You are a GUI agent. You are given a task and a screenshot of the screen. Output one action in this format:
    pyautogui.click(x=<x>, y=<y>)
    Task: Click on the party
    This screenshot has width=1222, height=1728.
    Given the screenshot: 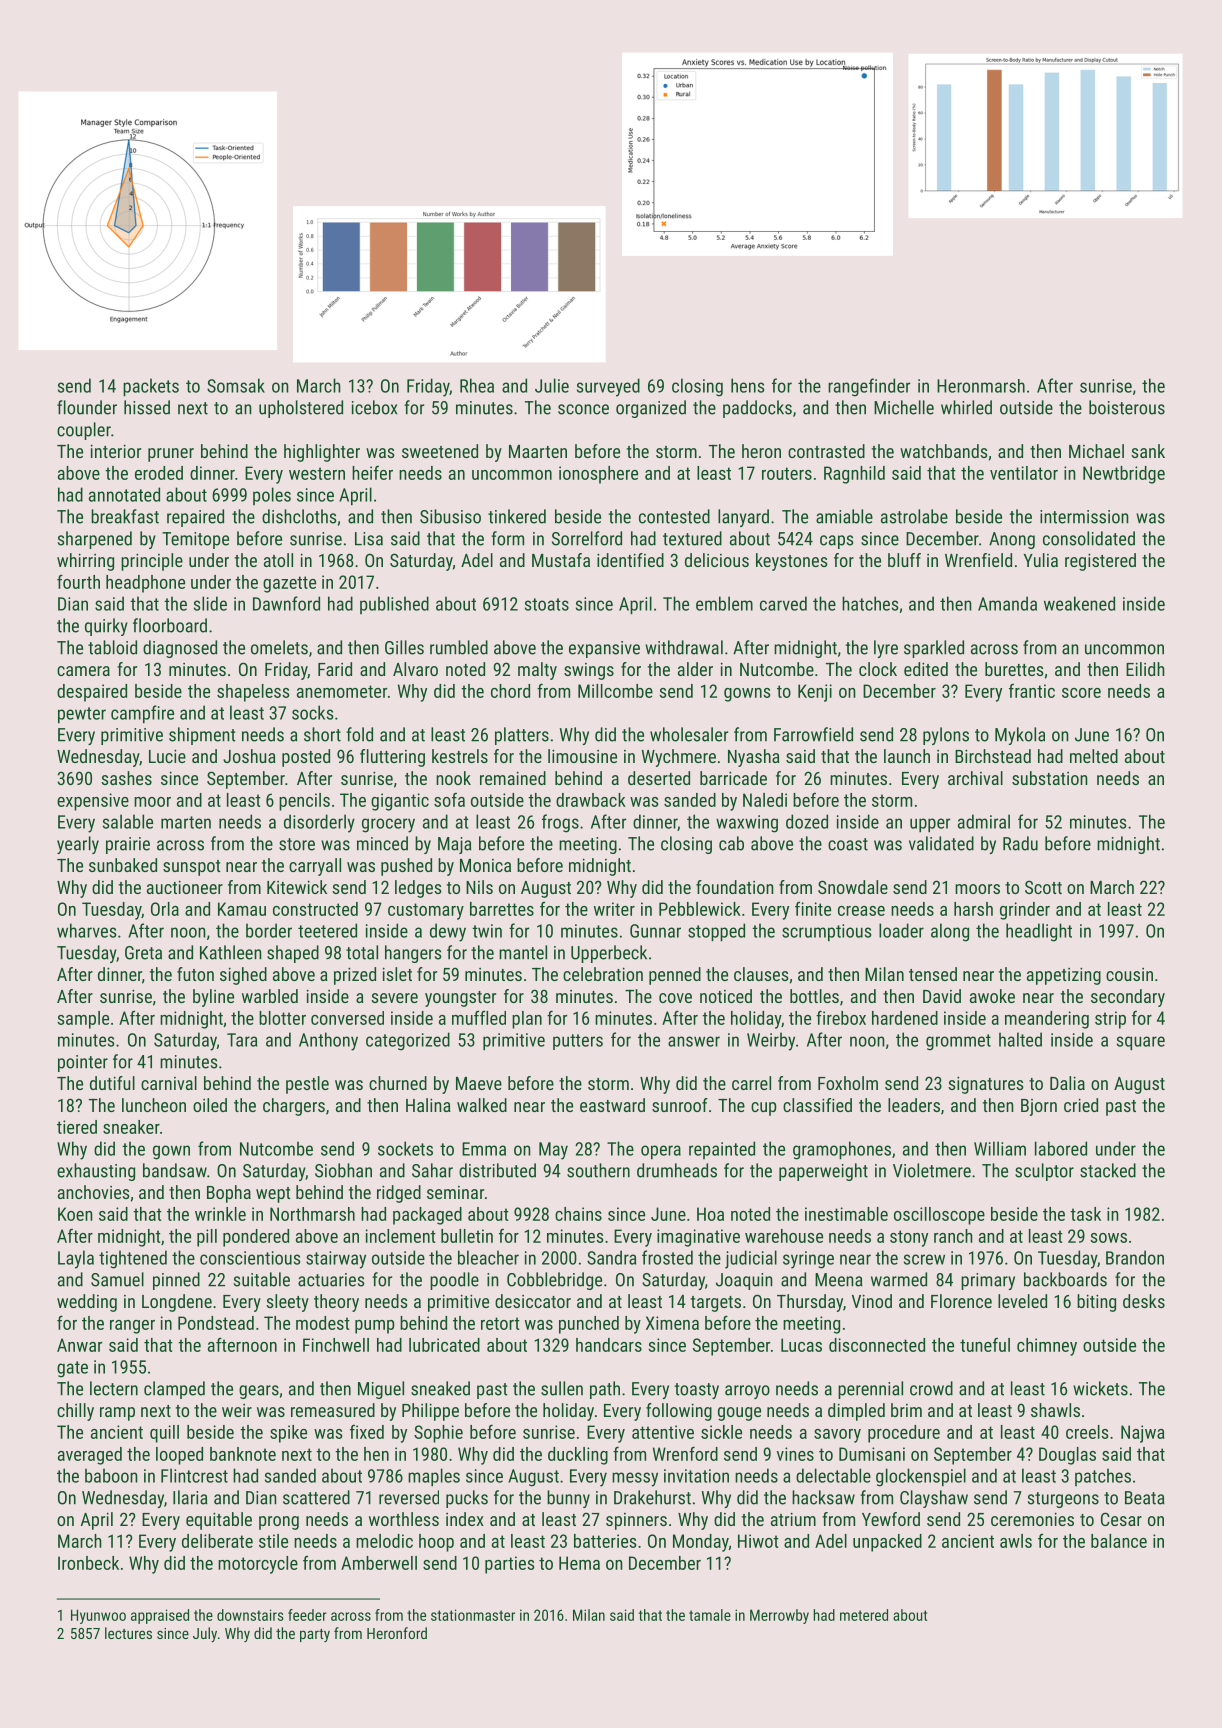 What is the action you would take?
    pyautogui.click(x=315, y=1635)
